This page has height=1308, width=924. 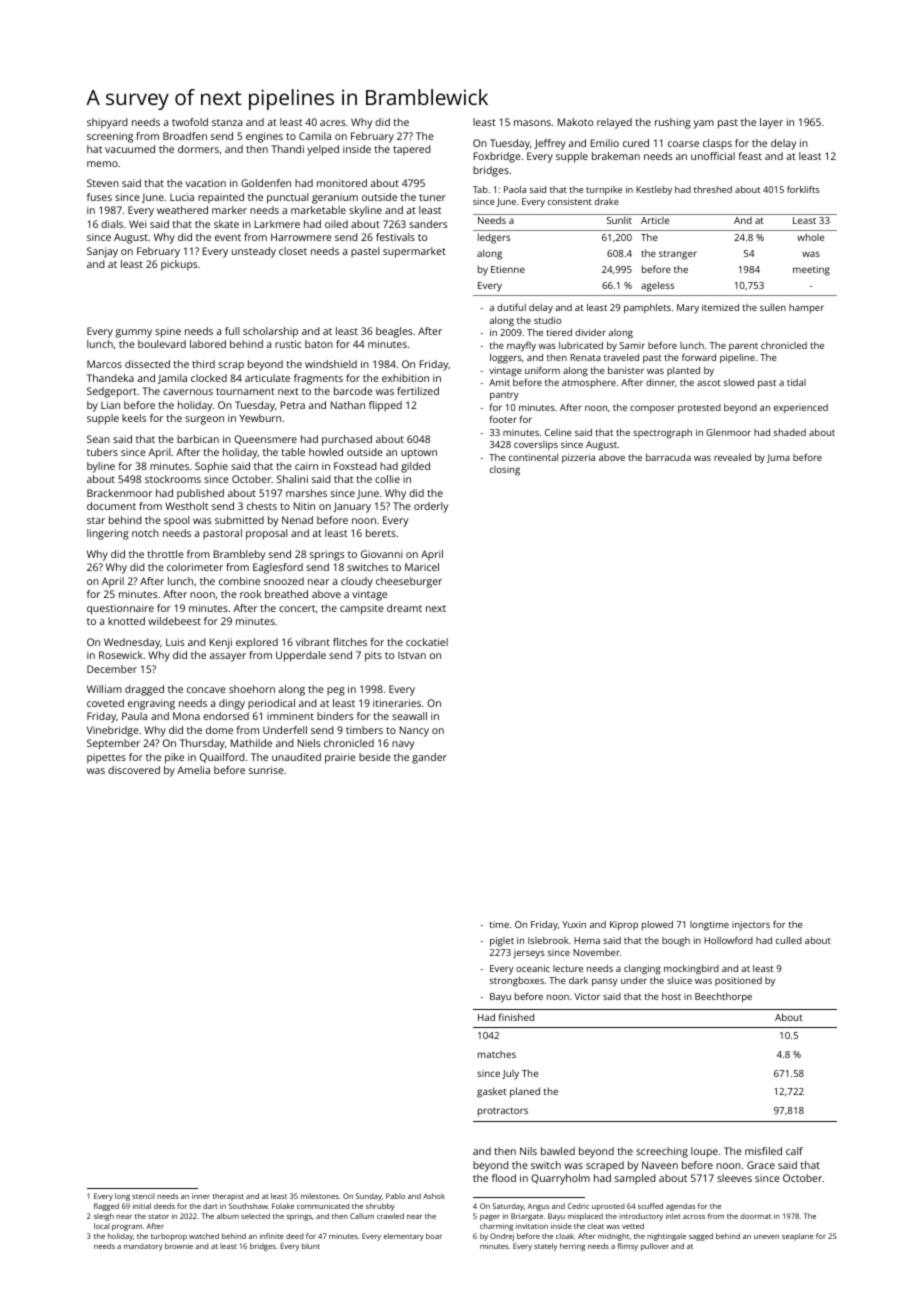 What do you see at coordinates (103, 183) in the page?
I see `Steven` at bounding box center [103, 183].
